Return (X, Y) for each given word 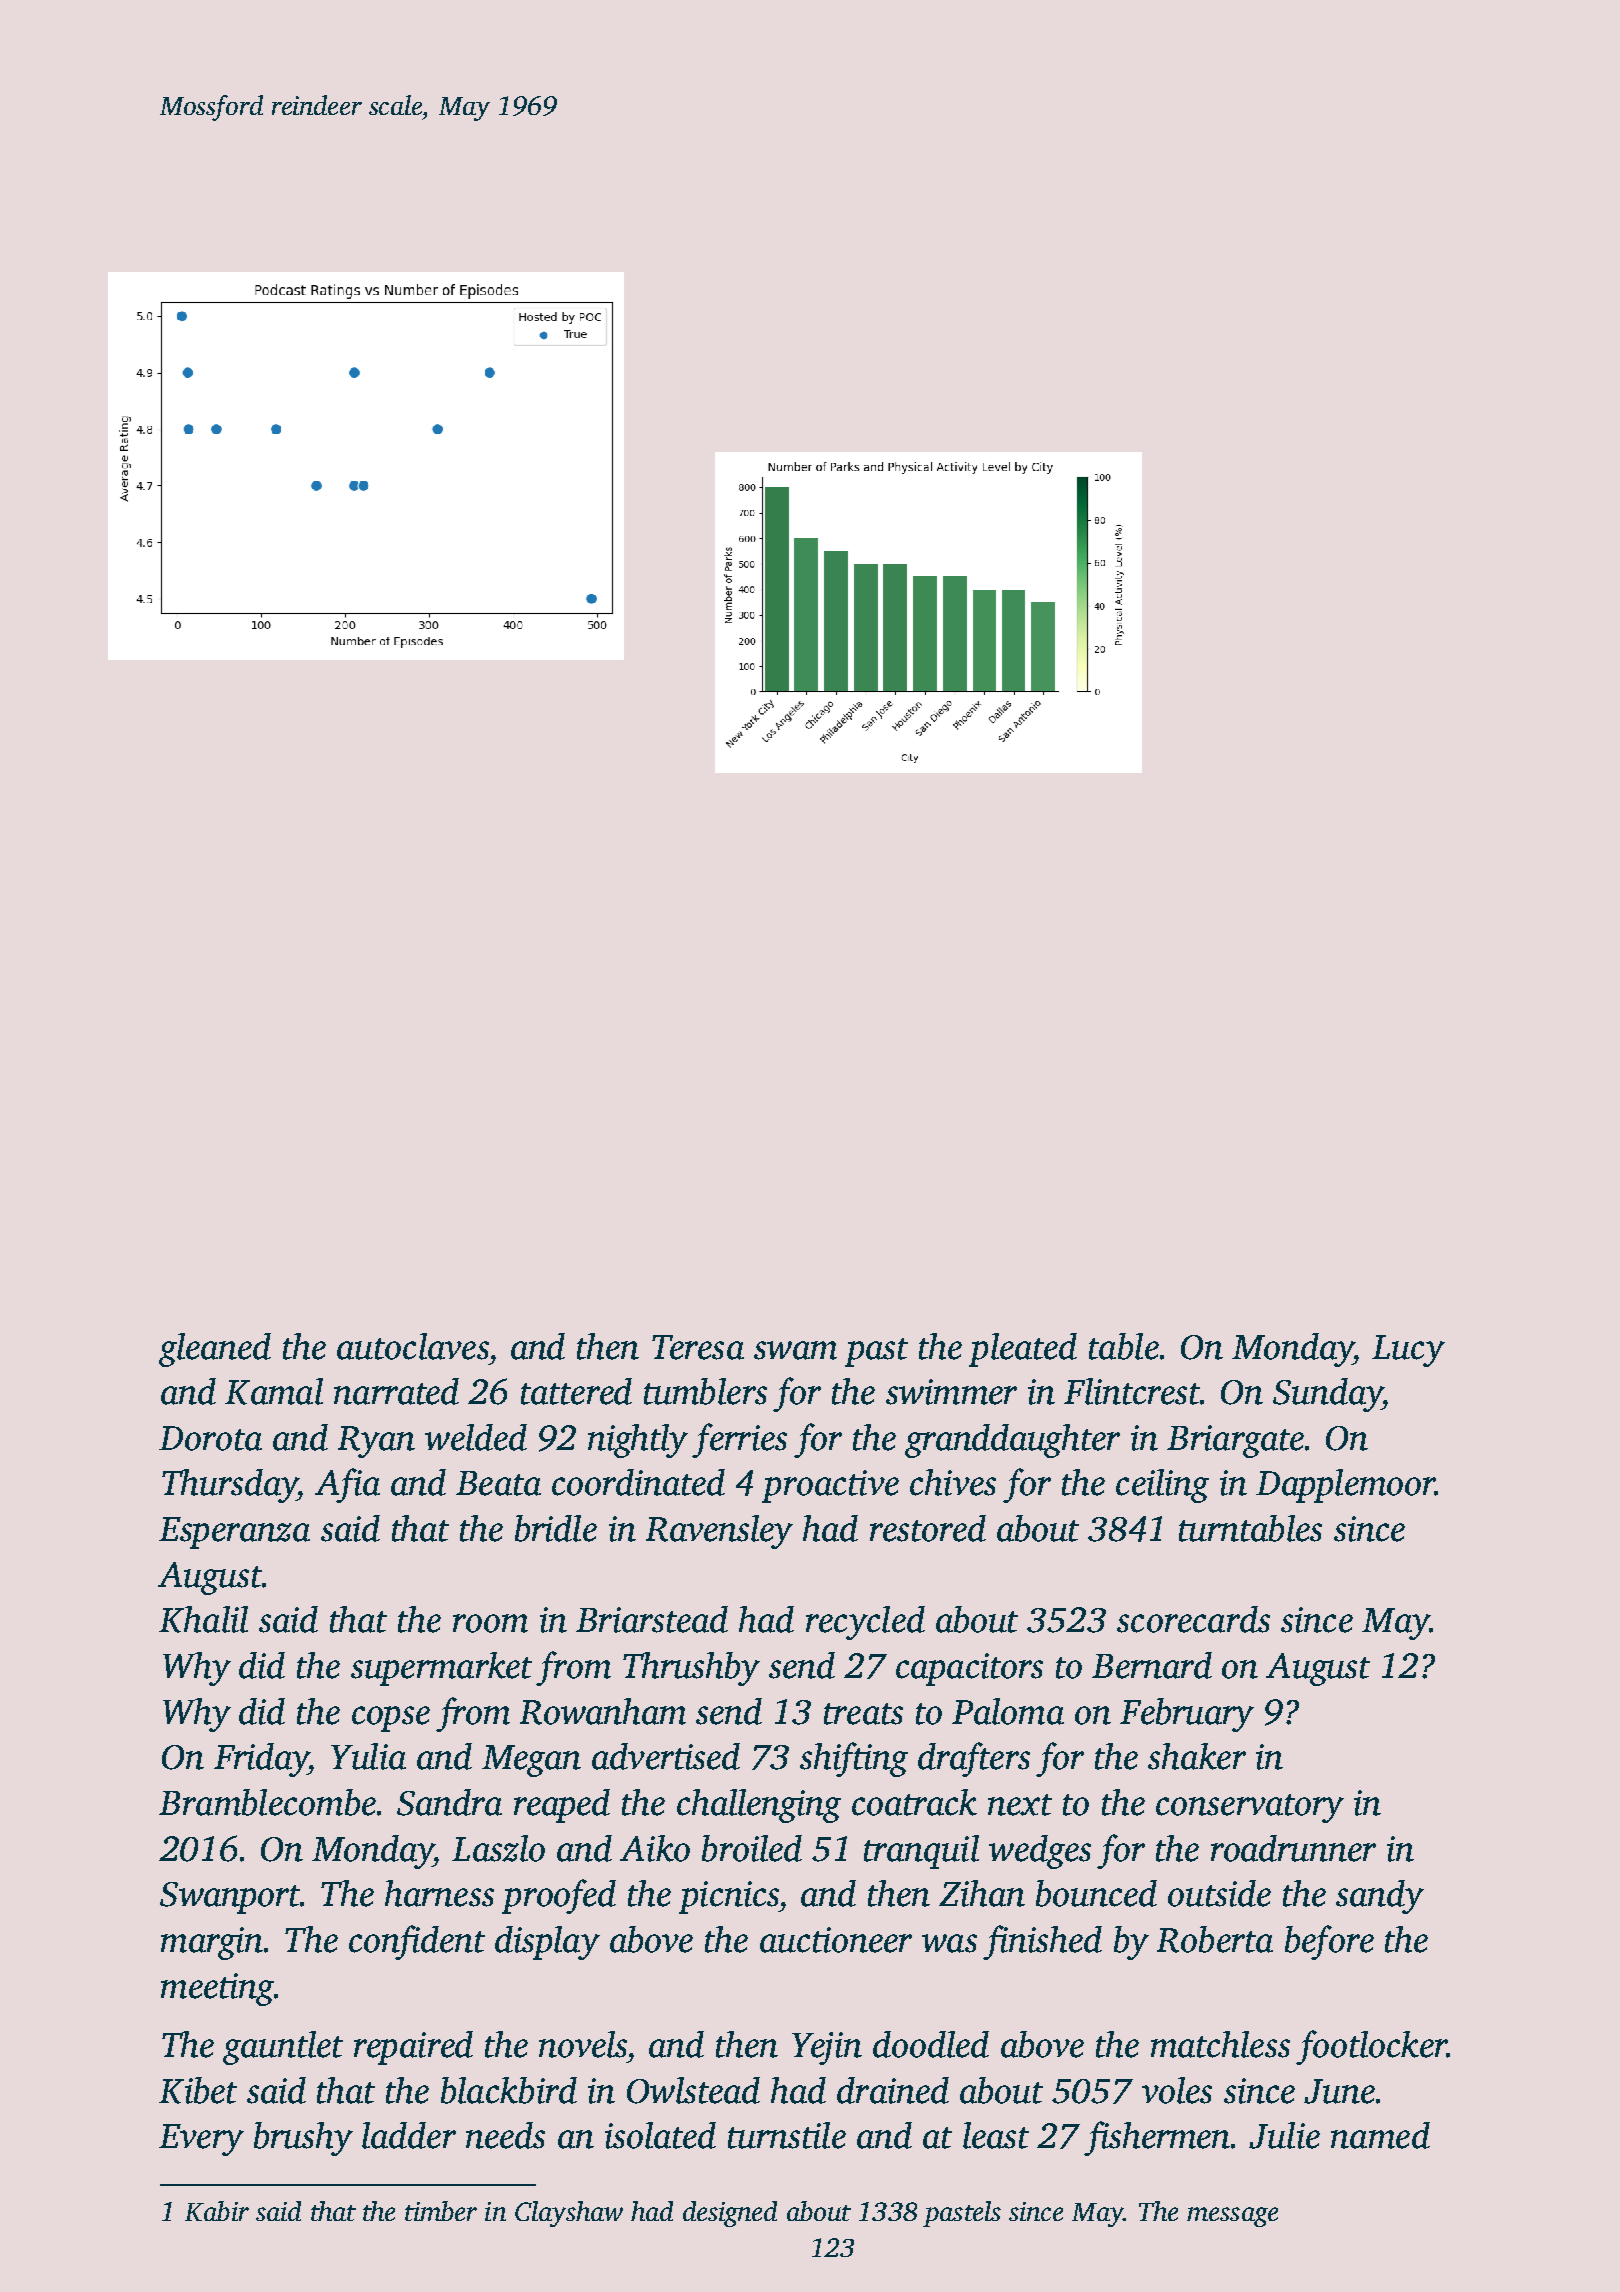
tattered (576, 1391)
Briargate (1235, 1441)
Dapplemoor (1345, 1486)
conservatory (1250, 1808)
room (490, 1623)
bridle (556, 1528)
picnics (729, 1897)
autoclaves (413, 1346)
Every (201, 2140)
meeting (217, 1989)
